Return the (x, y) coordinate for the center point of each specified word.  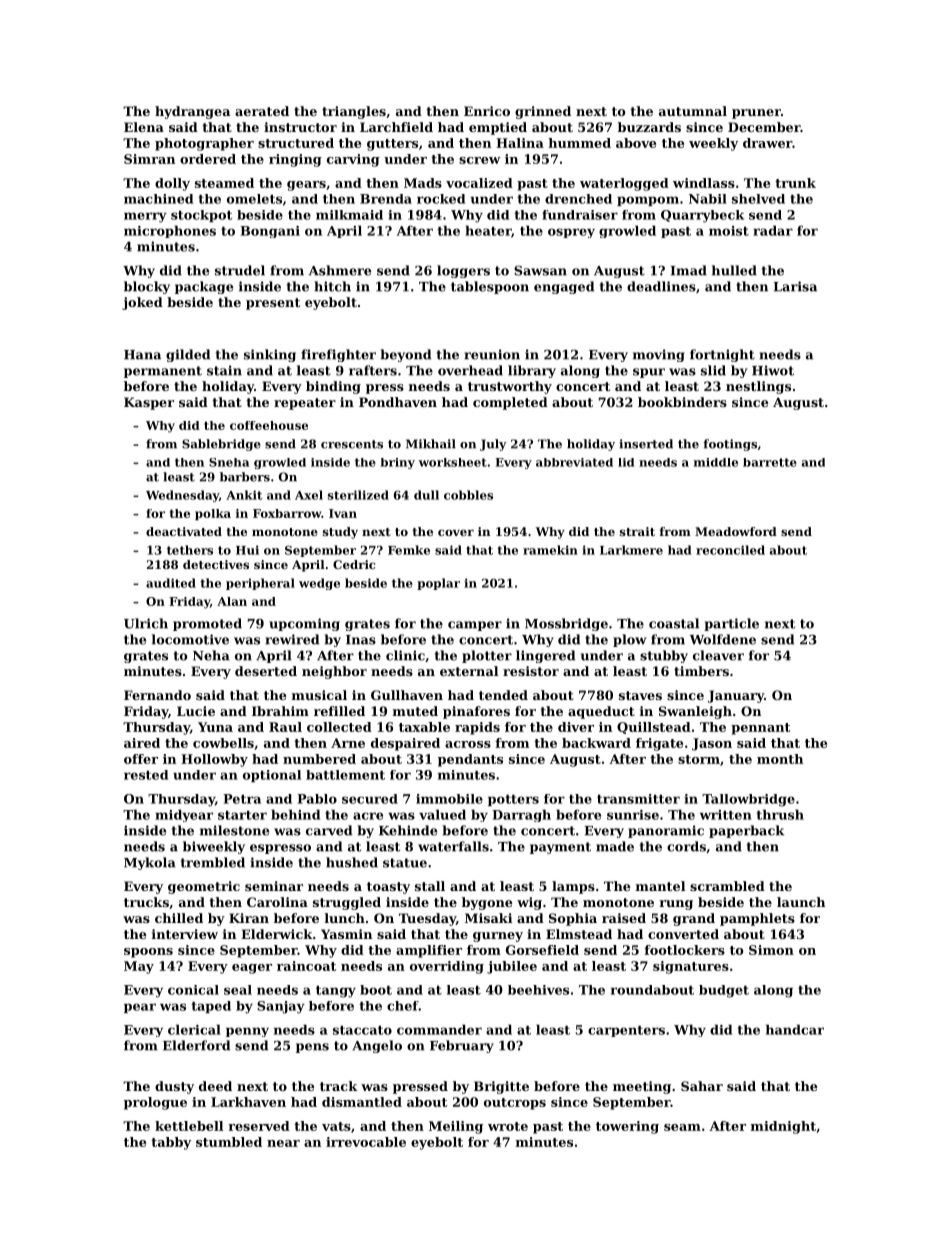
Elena (144, 127)
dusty (174, 1087)
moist (729, 231)
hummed (579, 143)
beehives (538, 990)
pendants (470, 760)
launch (801, 902)
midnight (783, 1127)
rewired (292, 639)
